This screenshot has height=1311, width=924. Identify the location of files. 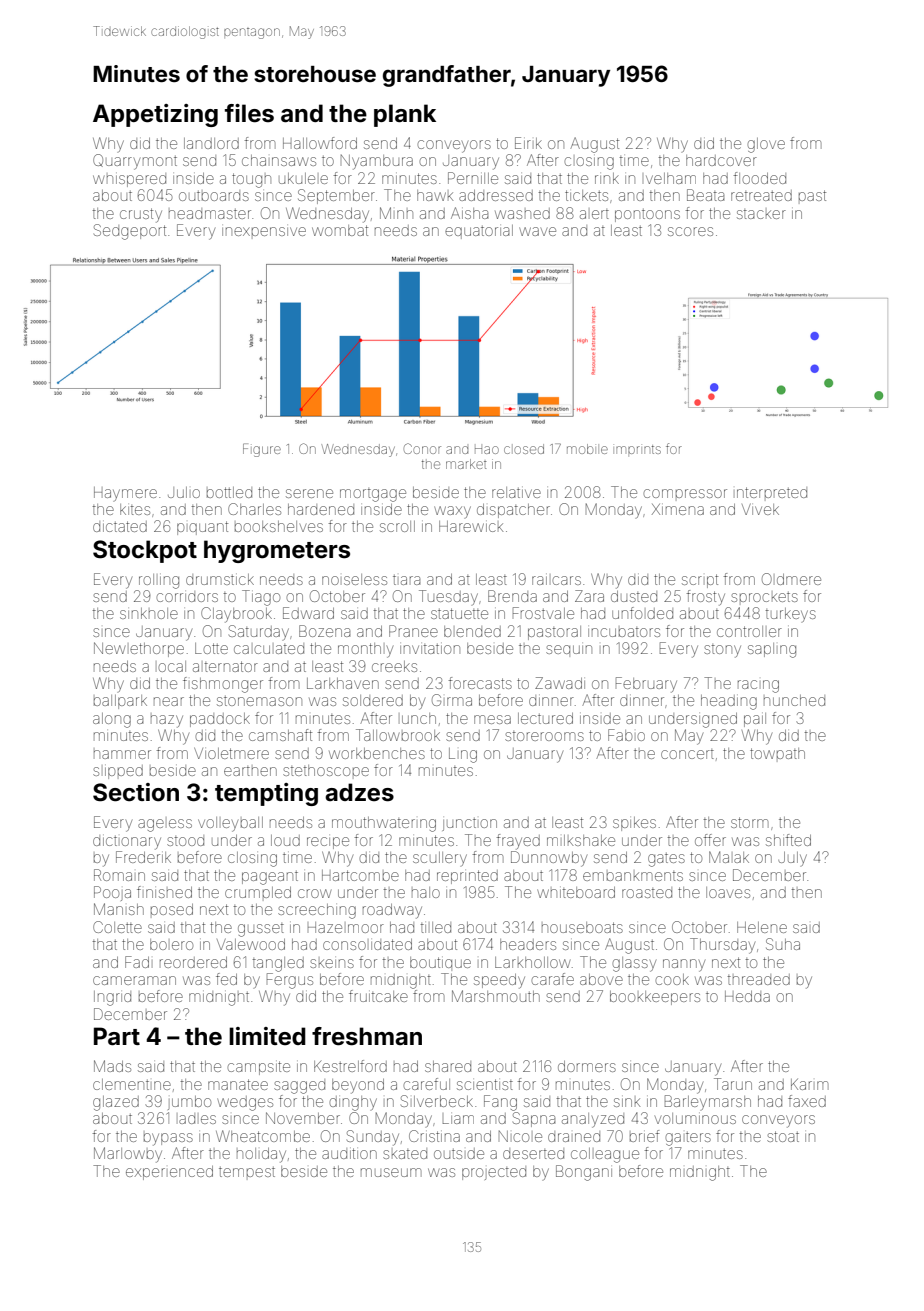
(249, 113).
